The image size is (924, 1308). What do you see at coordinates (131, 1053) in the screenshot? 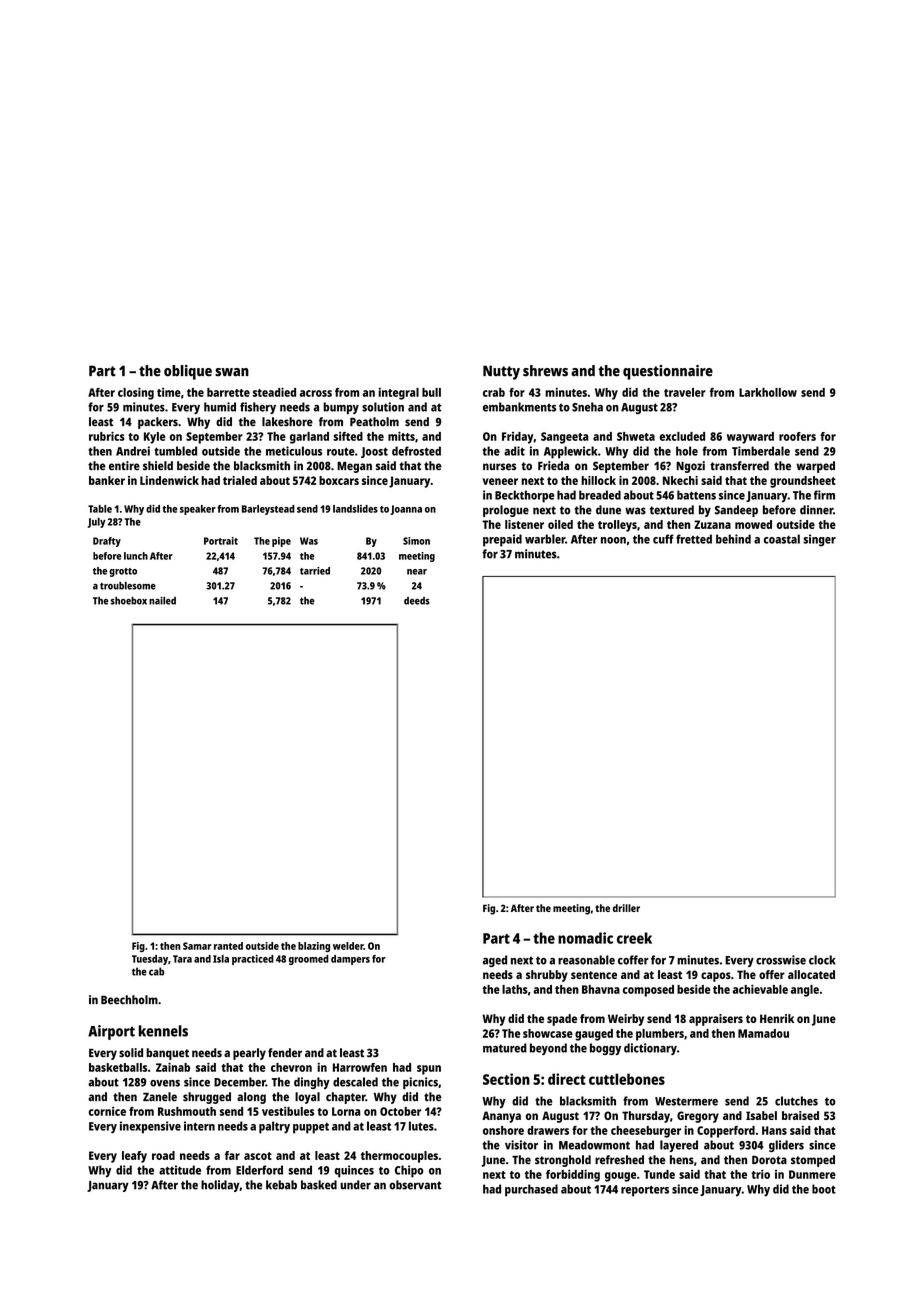
I see `solid` at bounding box center [131, 1053].
